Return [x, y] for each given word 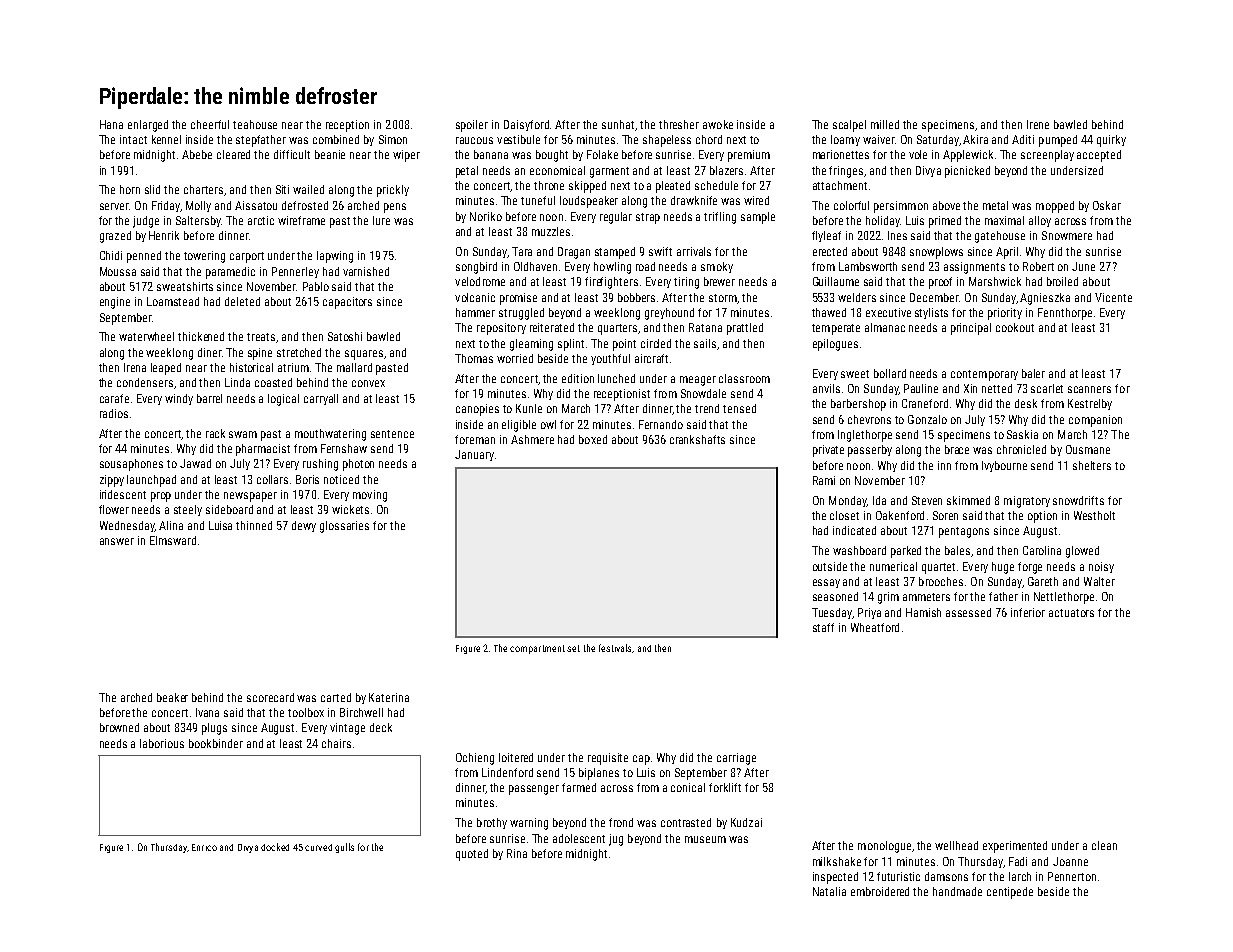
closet [844, 515]
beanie [330, 154]
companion [1095, 421]
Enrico [204, 847]
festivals [615, 648]
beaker [172, 697]
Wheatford [875, 627]
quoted [472, 855]
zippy [112, 481]
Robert [1038, 266]
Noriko [486, 216]
